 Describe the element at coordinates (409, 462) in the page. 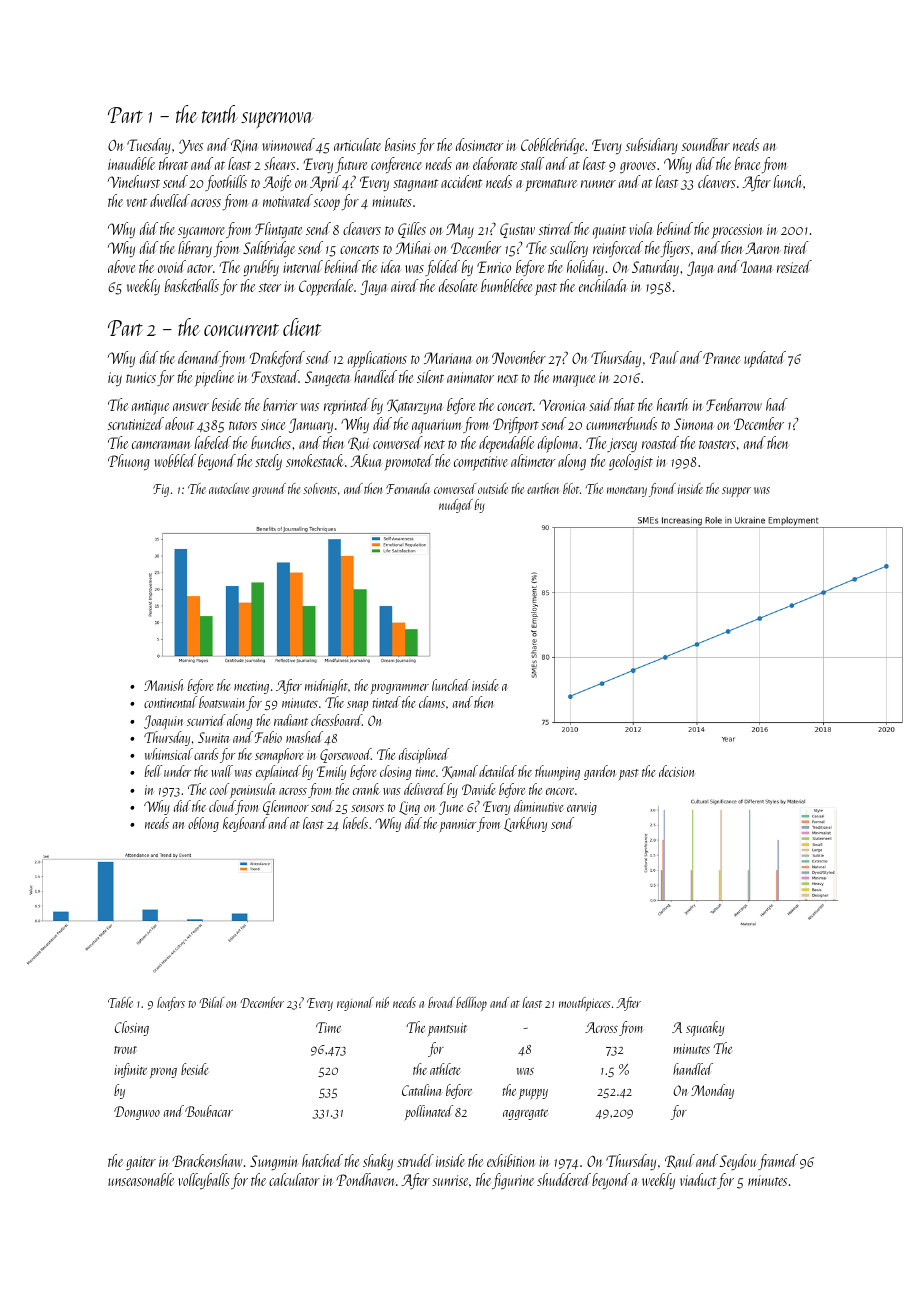

I see `promoted` at that location.
